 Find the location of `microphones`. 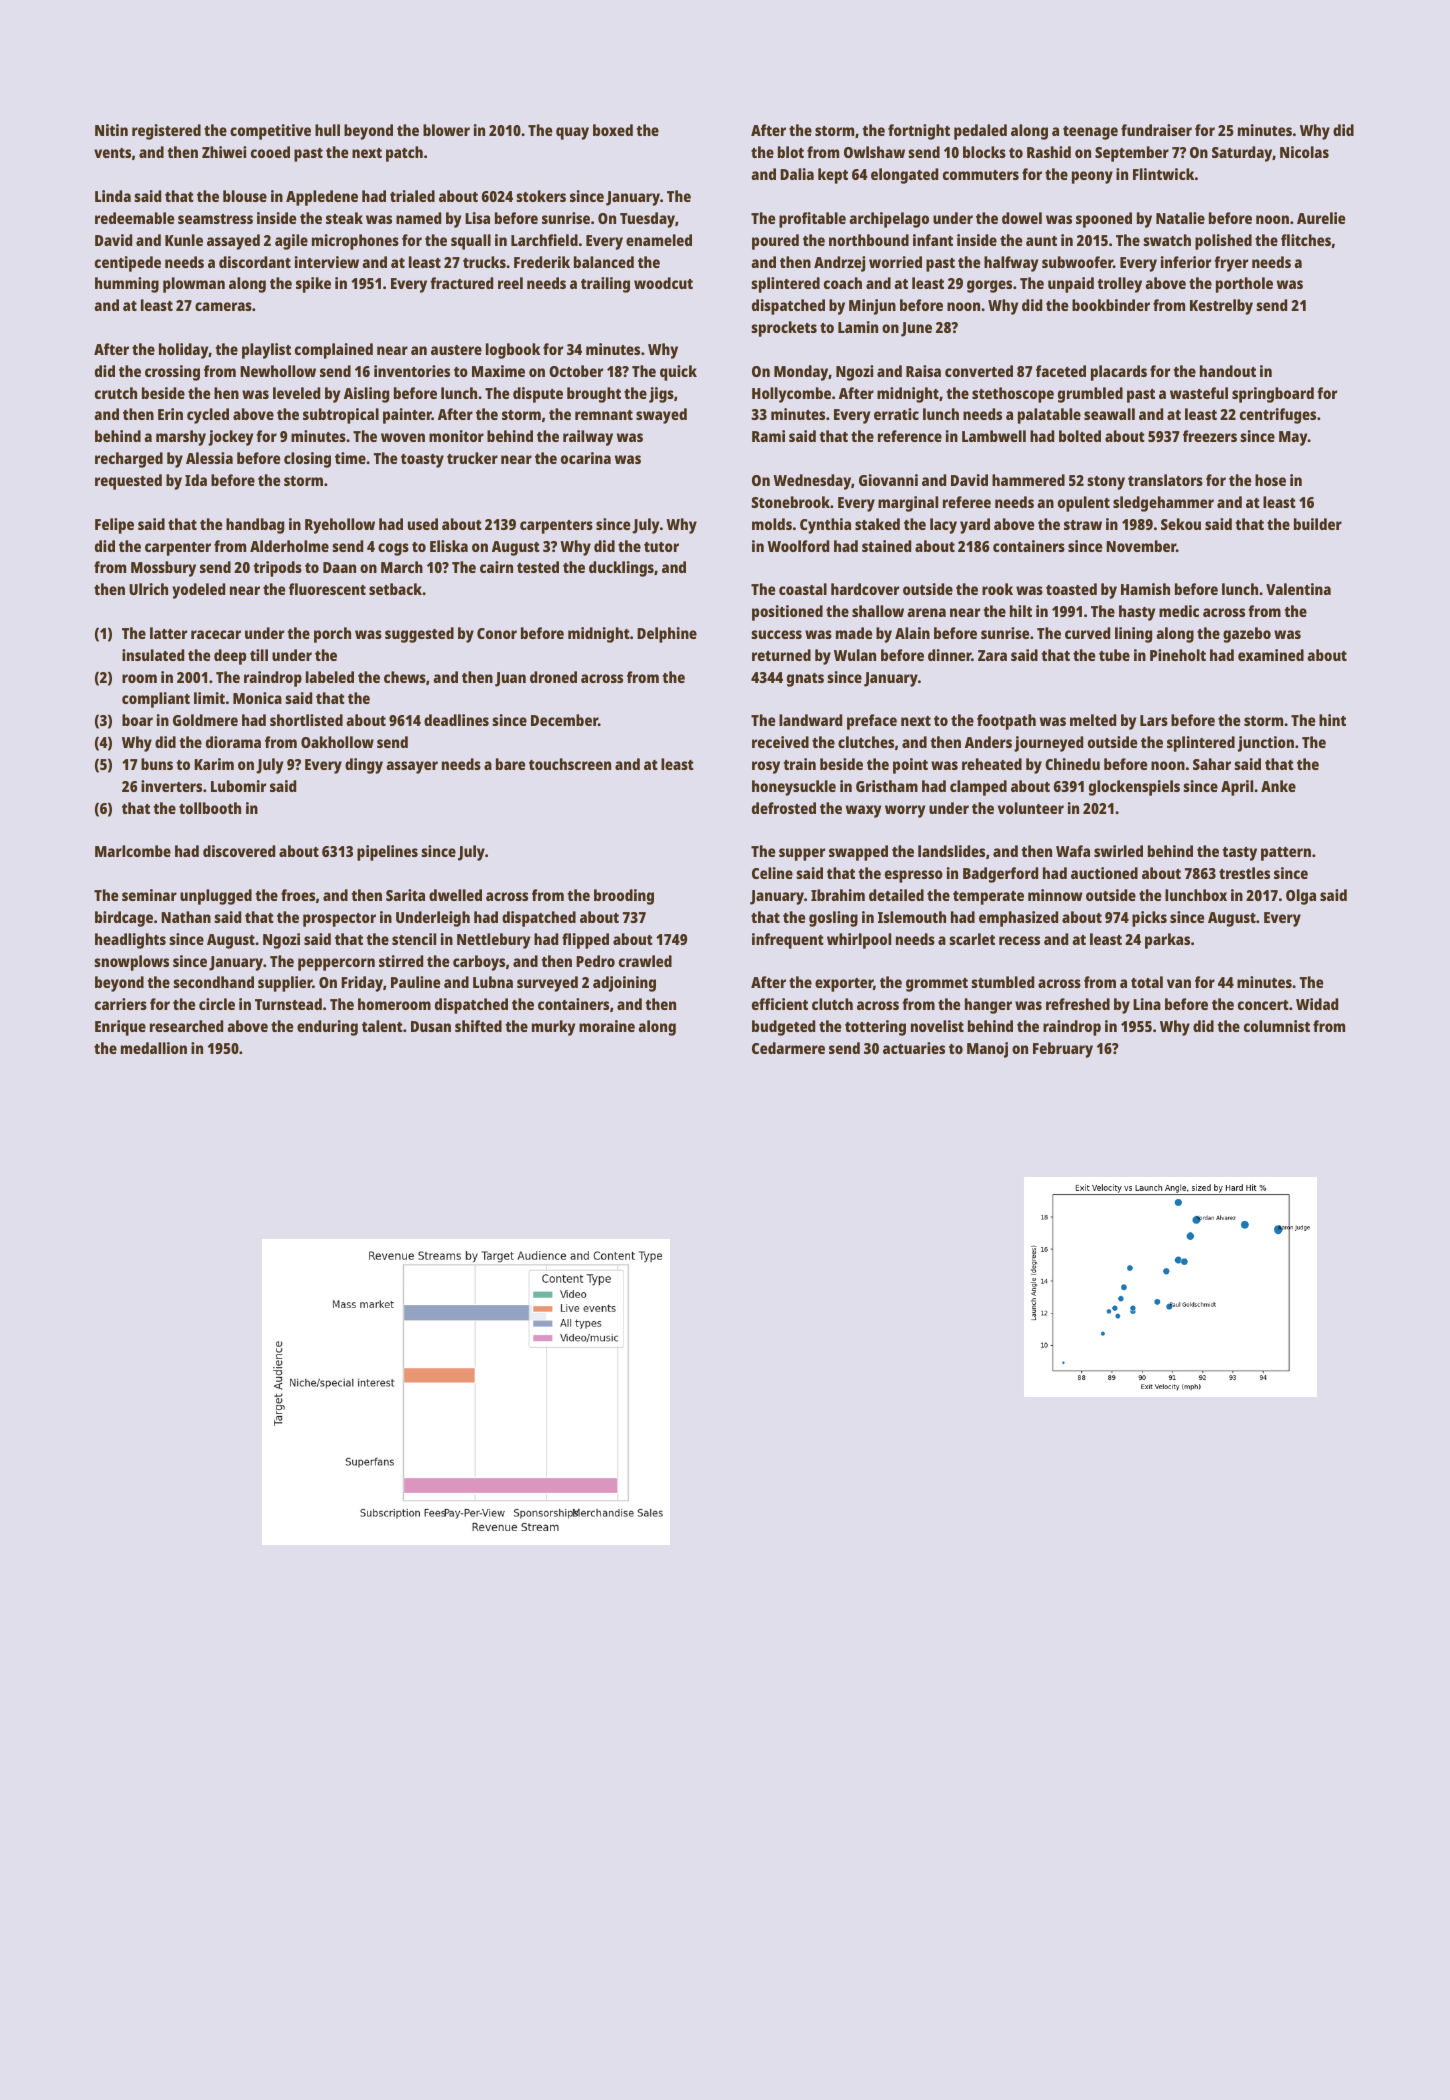

microphones is located at coordinates (355, 242).
